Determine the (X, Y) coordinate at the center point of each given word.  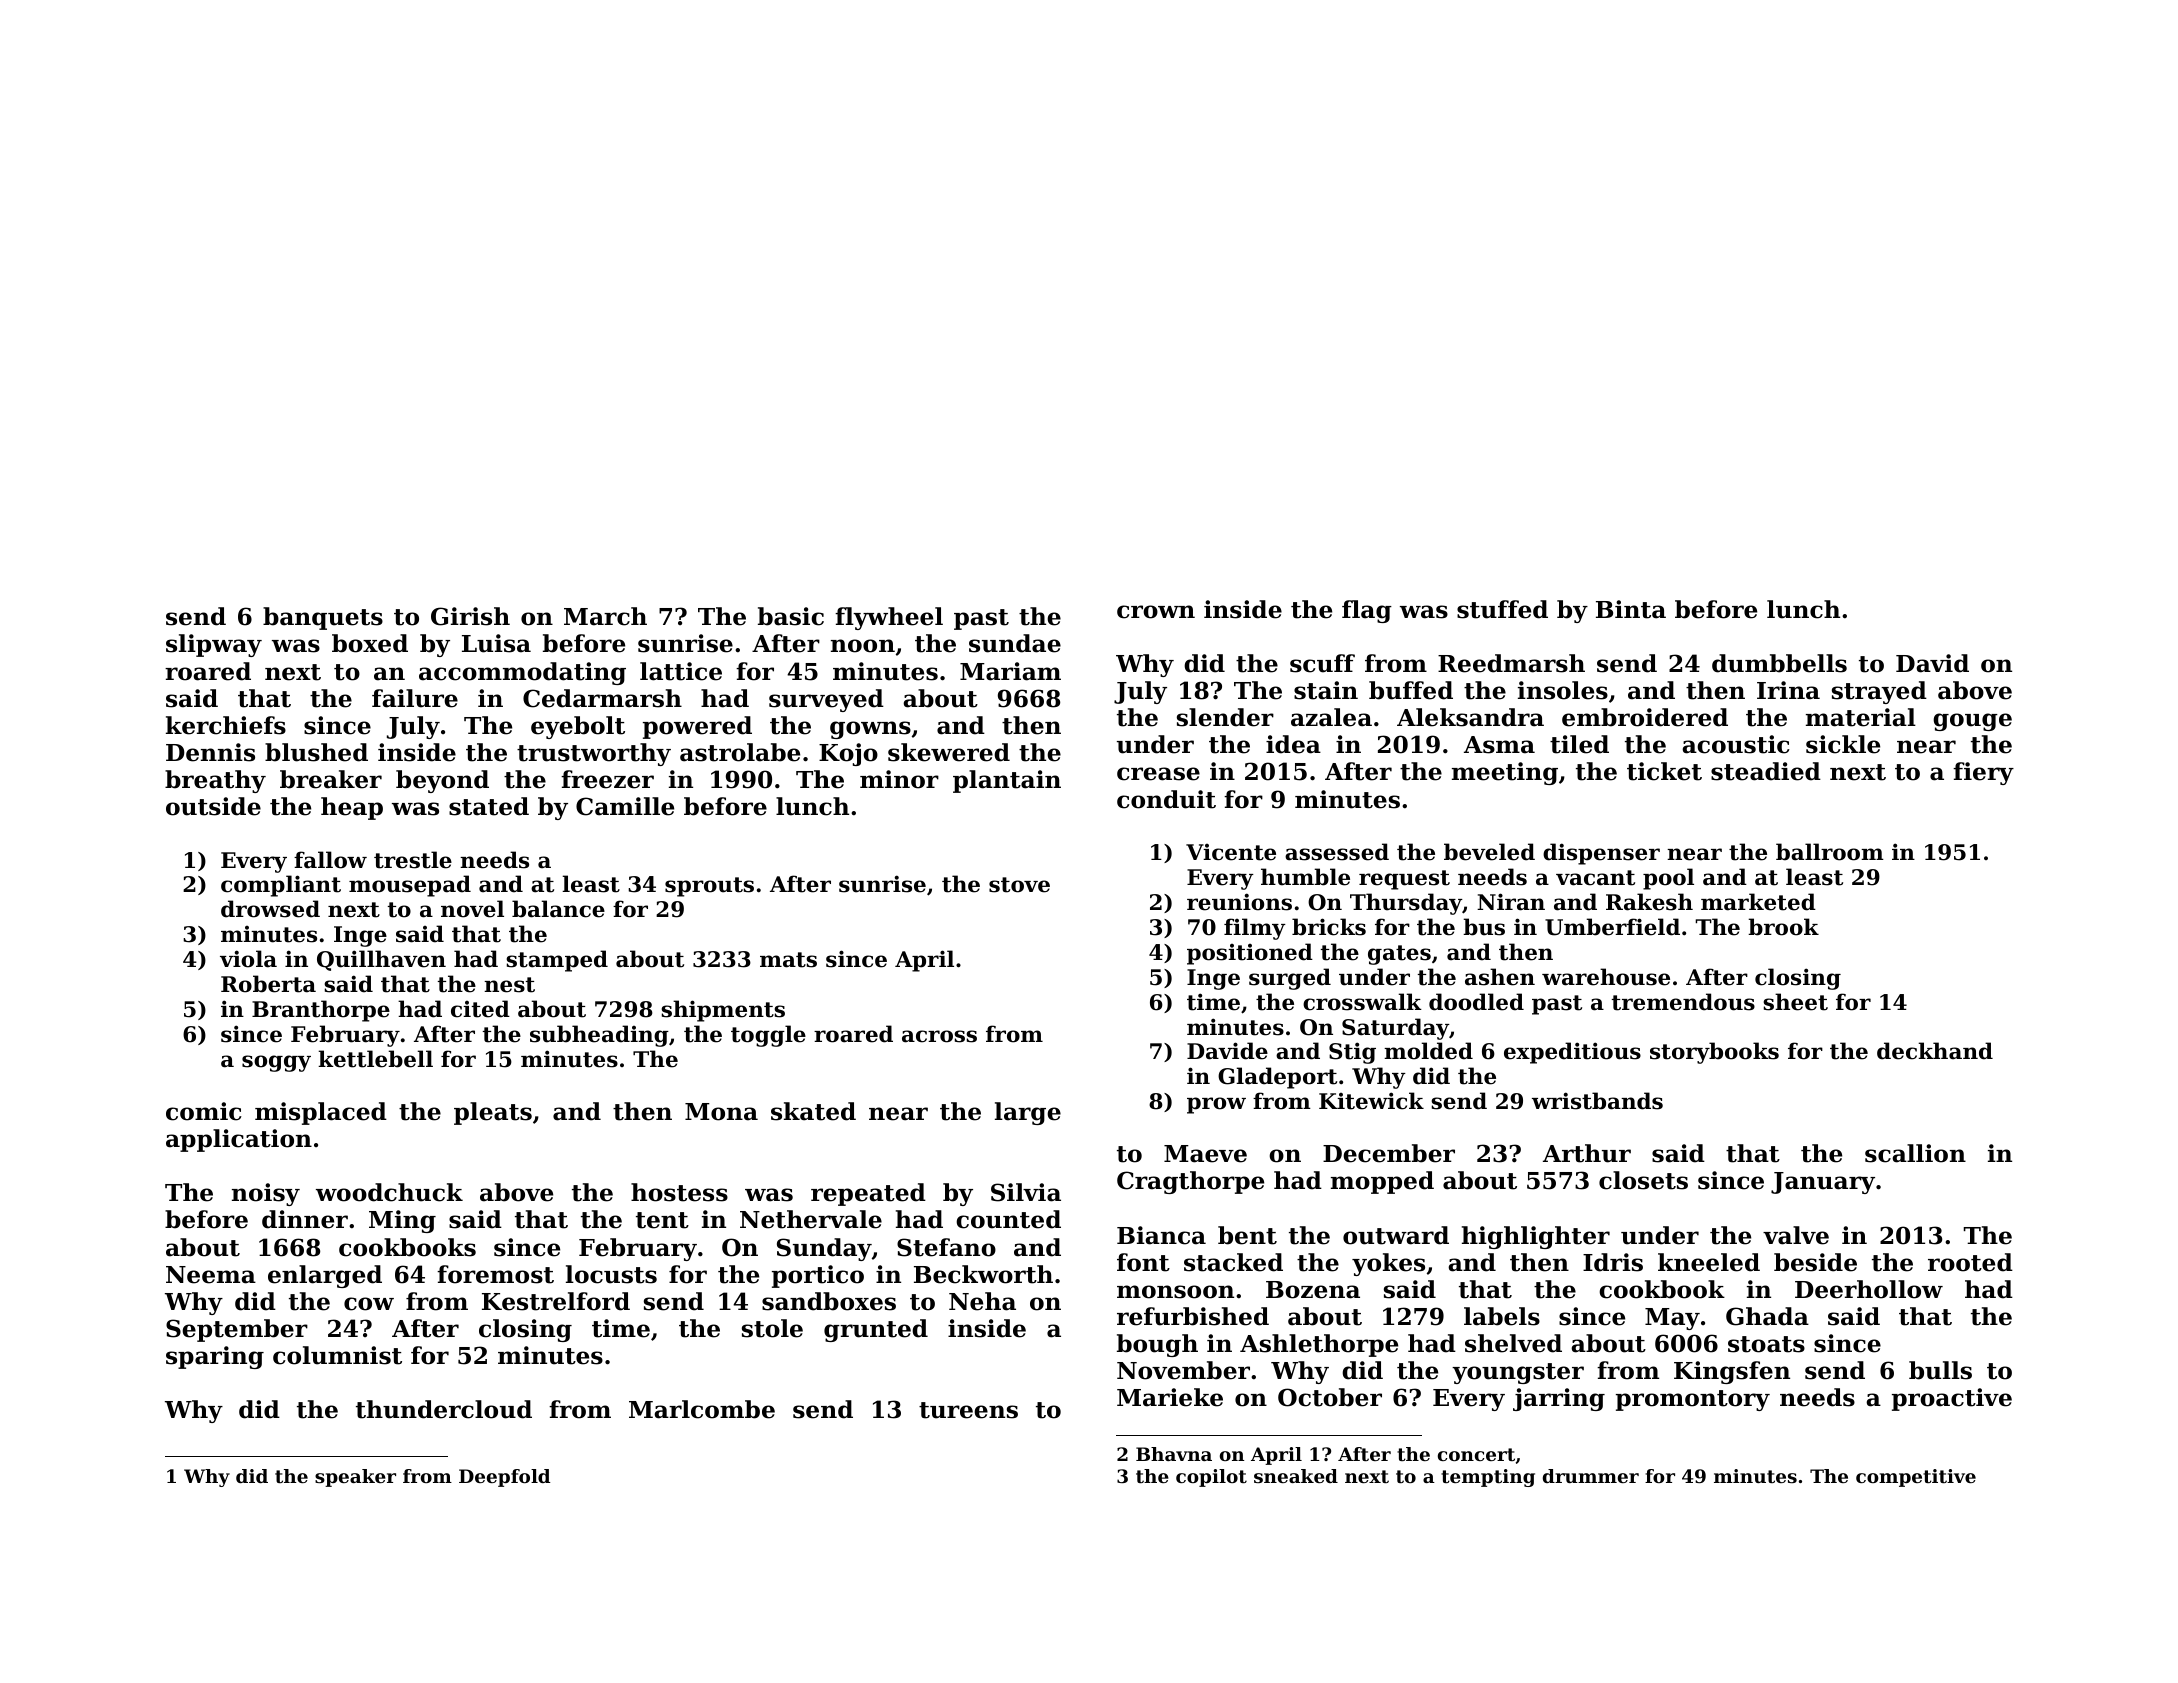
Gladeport (1277, 1078)
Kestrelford (556, 1301)
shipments (723, 1011)
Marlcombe (702, 1409)
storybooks (1714, 1053)
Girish (470, 616)
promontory (1693, 1400)
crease (1158, 774)
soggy (276, 1063)
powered (697, 727)
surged (1290, 979)
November (1183, 1370)
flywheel (889, 618)
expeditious (1572, 1053)
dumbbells (1779, 663)
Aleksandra (1470, 717)
